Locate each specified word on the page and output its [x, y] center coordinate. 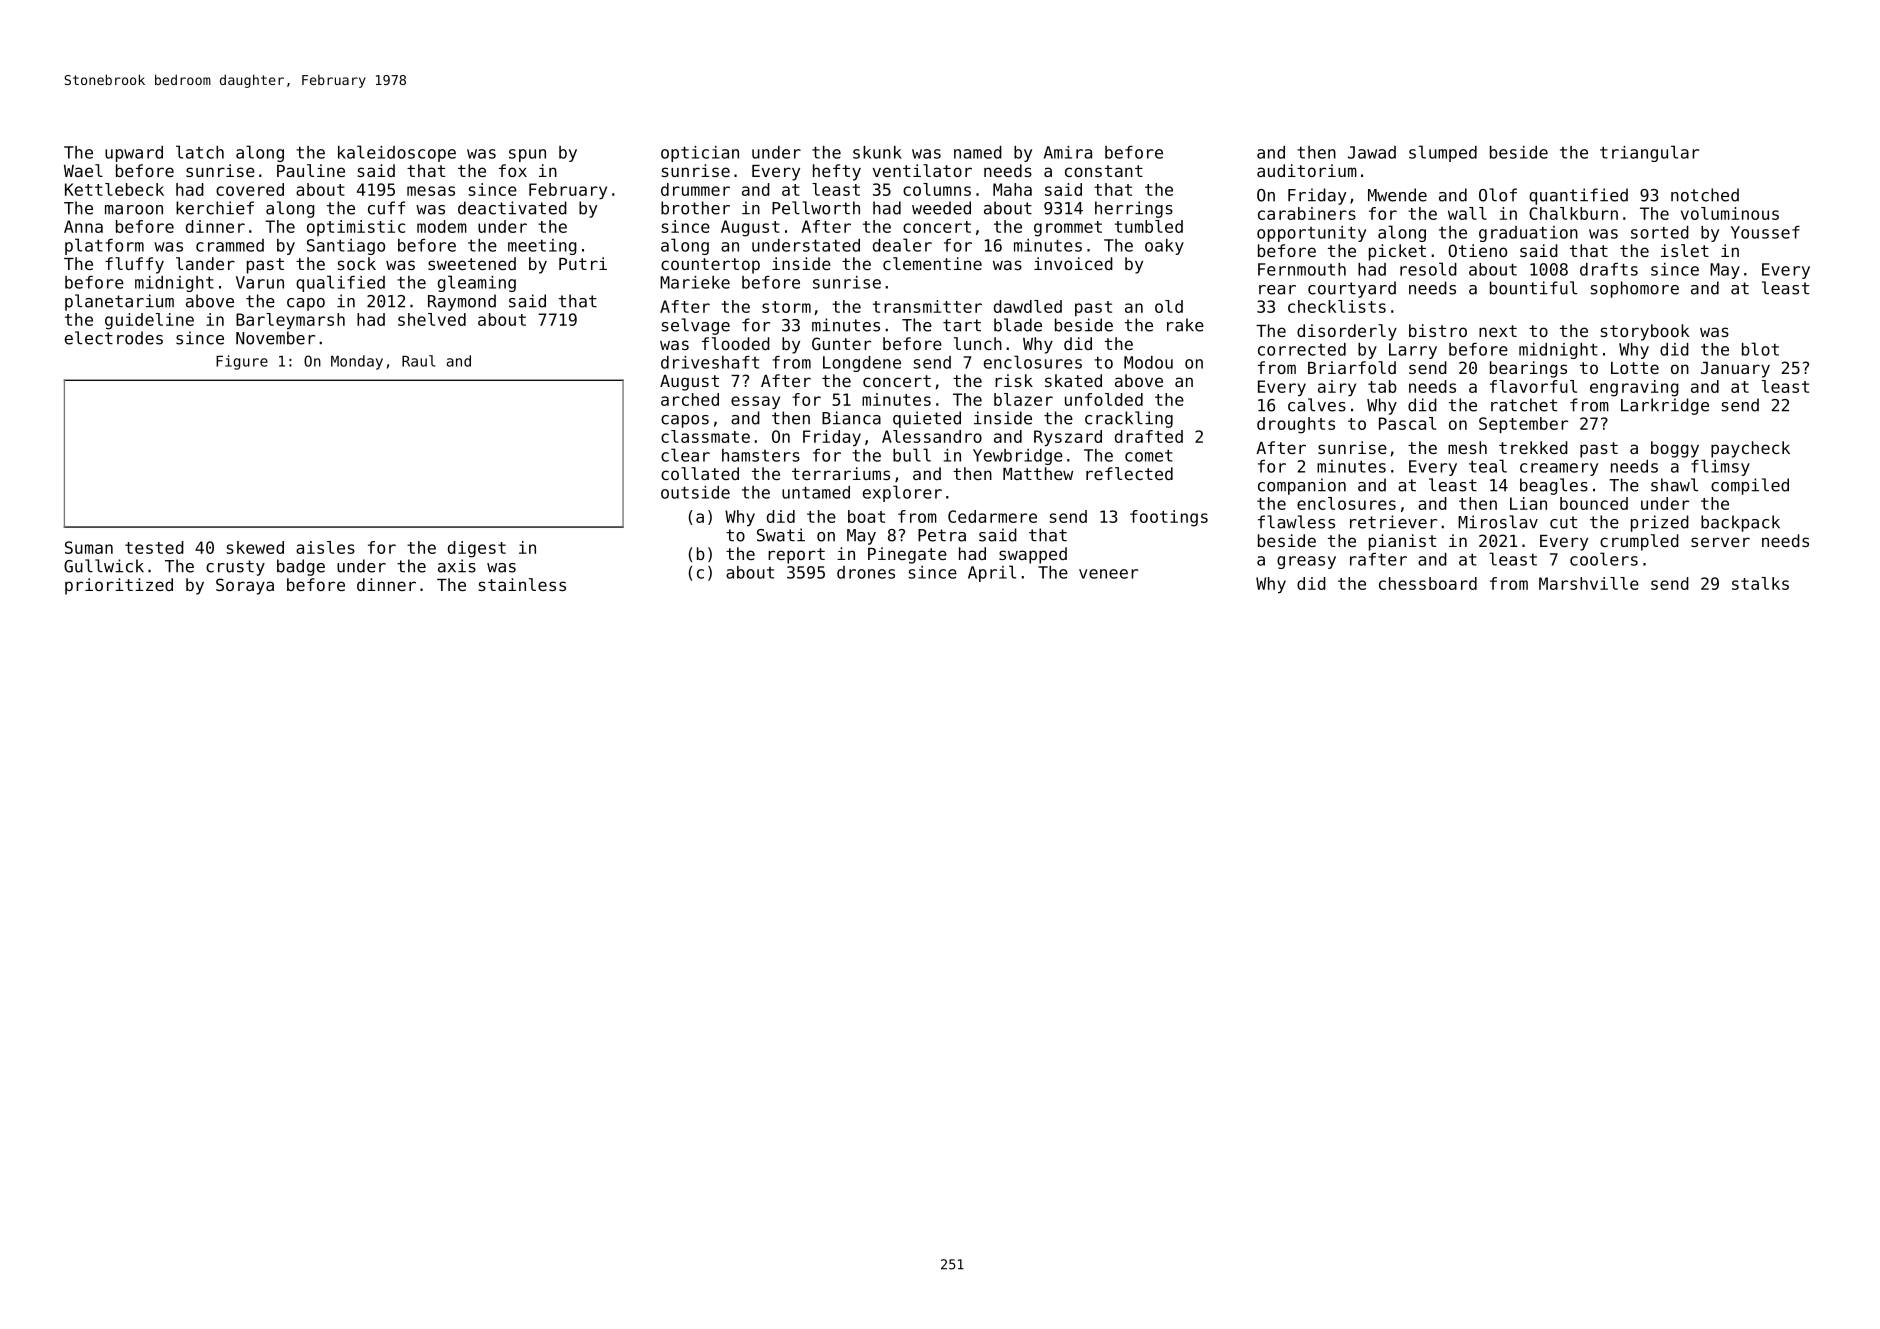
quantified [1578, 196]
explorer [902, 493]
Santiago [346, 247]
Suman [89, 547]
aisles [325, 547]
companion [1302, 486]
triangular [1649, 153]
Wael [83, 170]
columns [937, 189]
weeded [941, 208]
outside [695, 492]
